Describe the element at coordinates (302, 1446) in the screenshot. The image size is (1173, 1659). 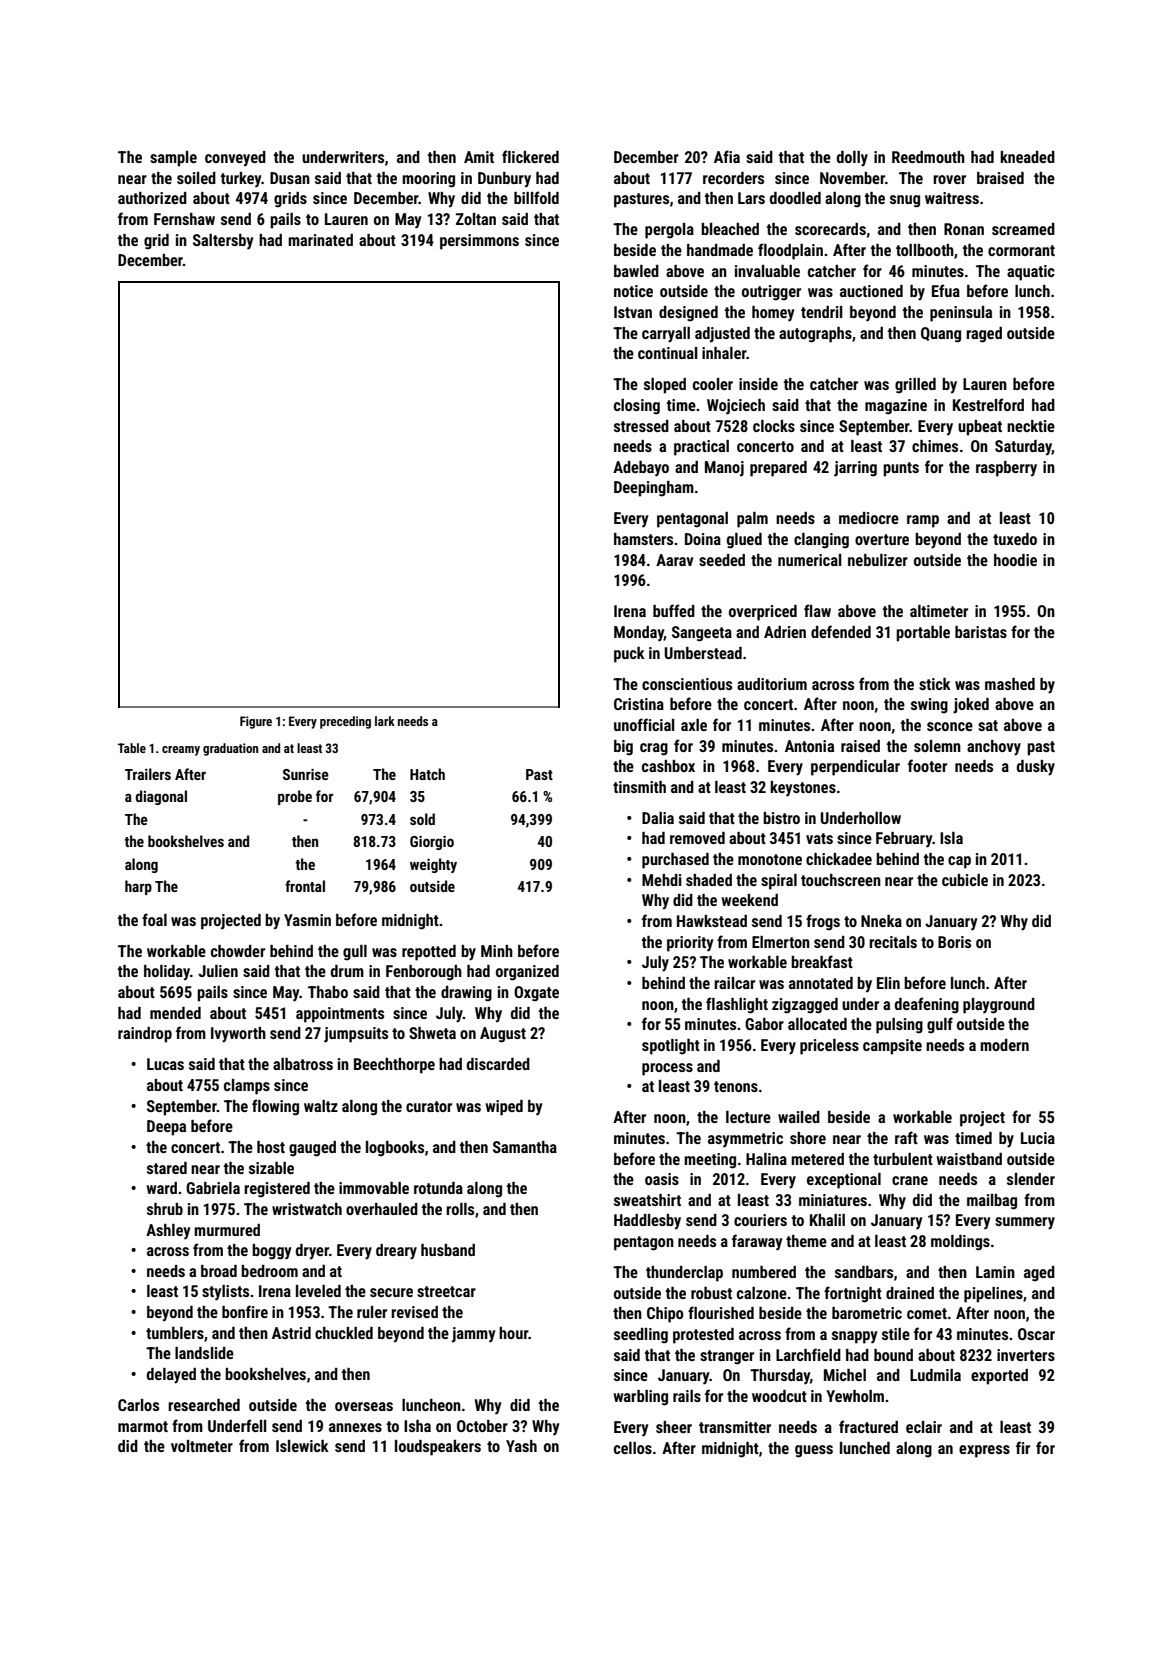
I see `Islewick` at that location.
